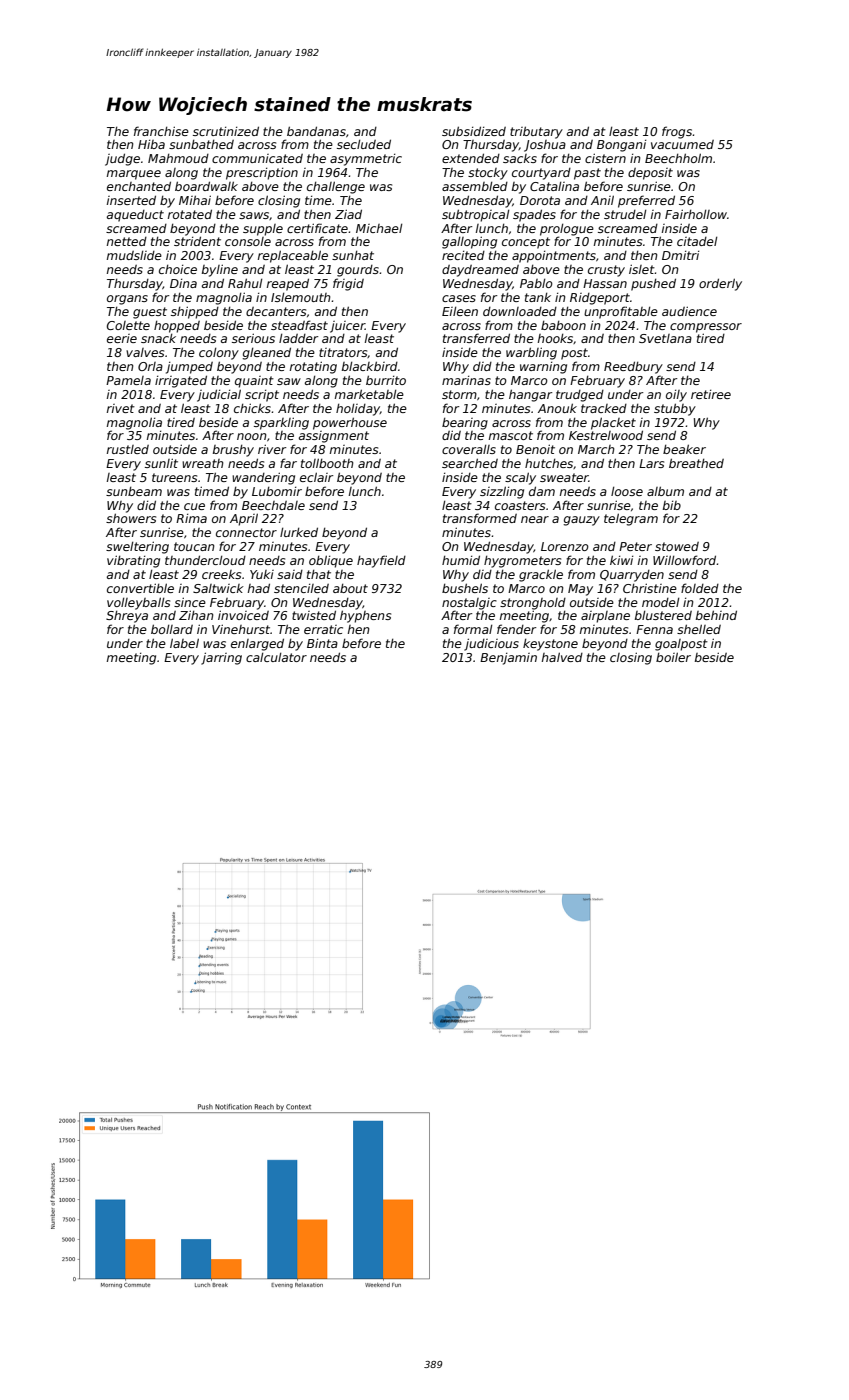  I want to click on boardwalk, so click(206, 186).
